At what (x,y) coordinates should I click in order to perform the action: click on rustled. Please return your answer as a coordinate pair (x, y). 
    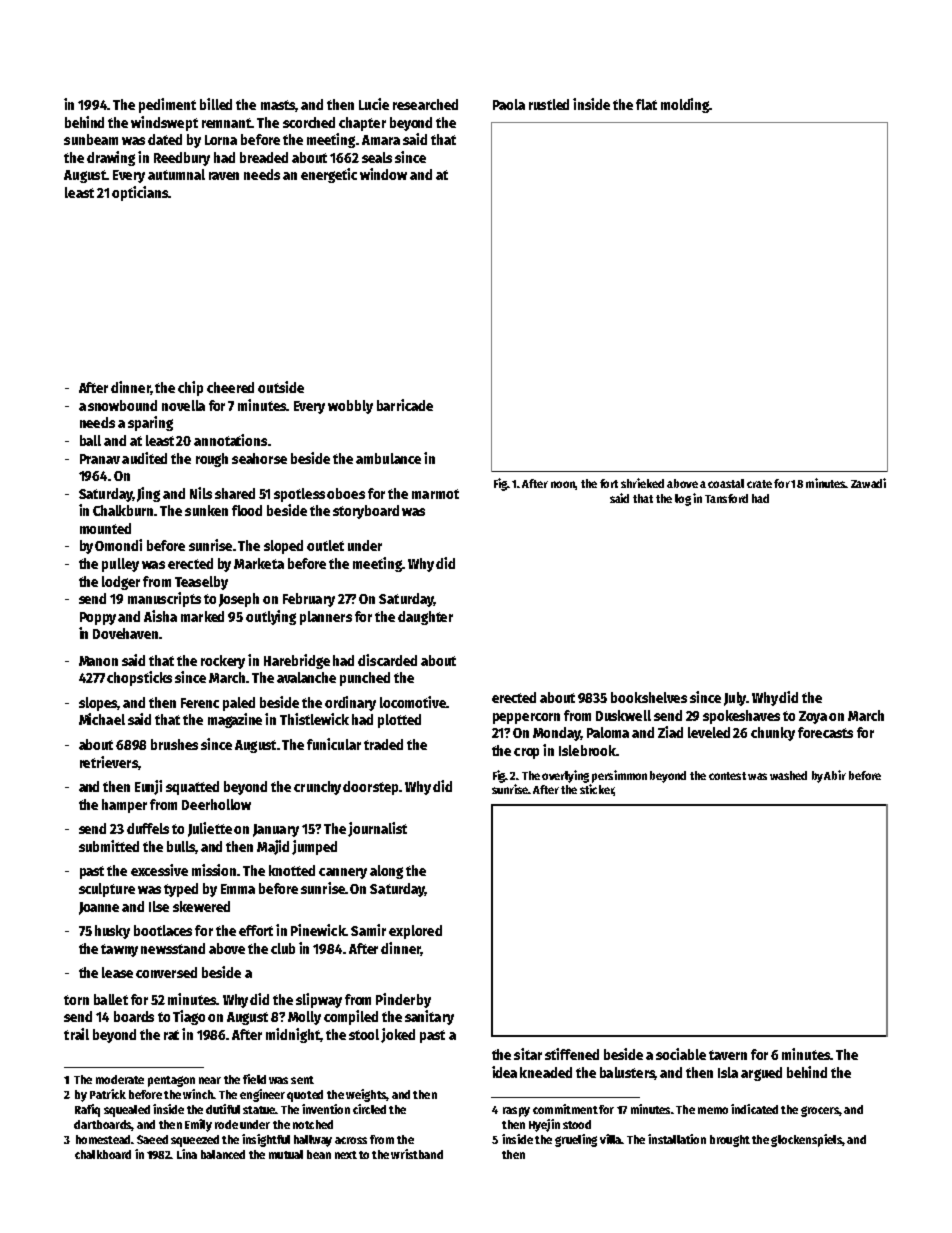
    Looking at the image, I should click on (549, 104).
